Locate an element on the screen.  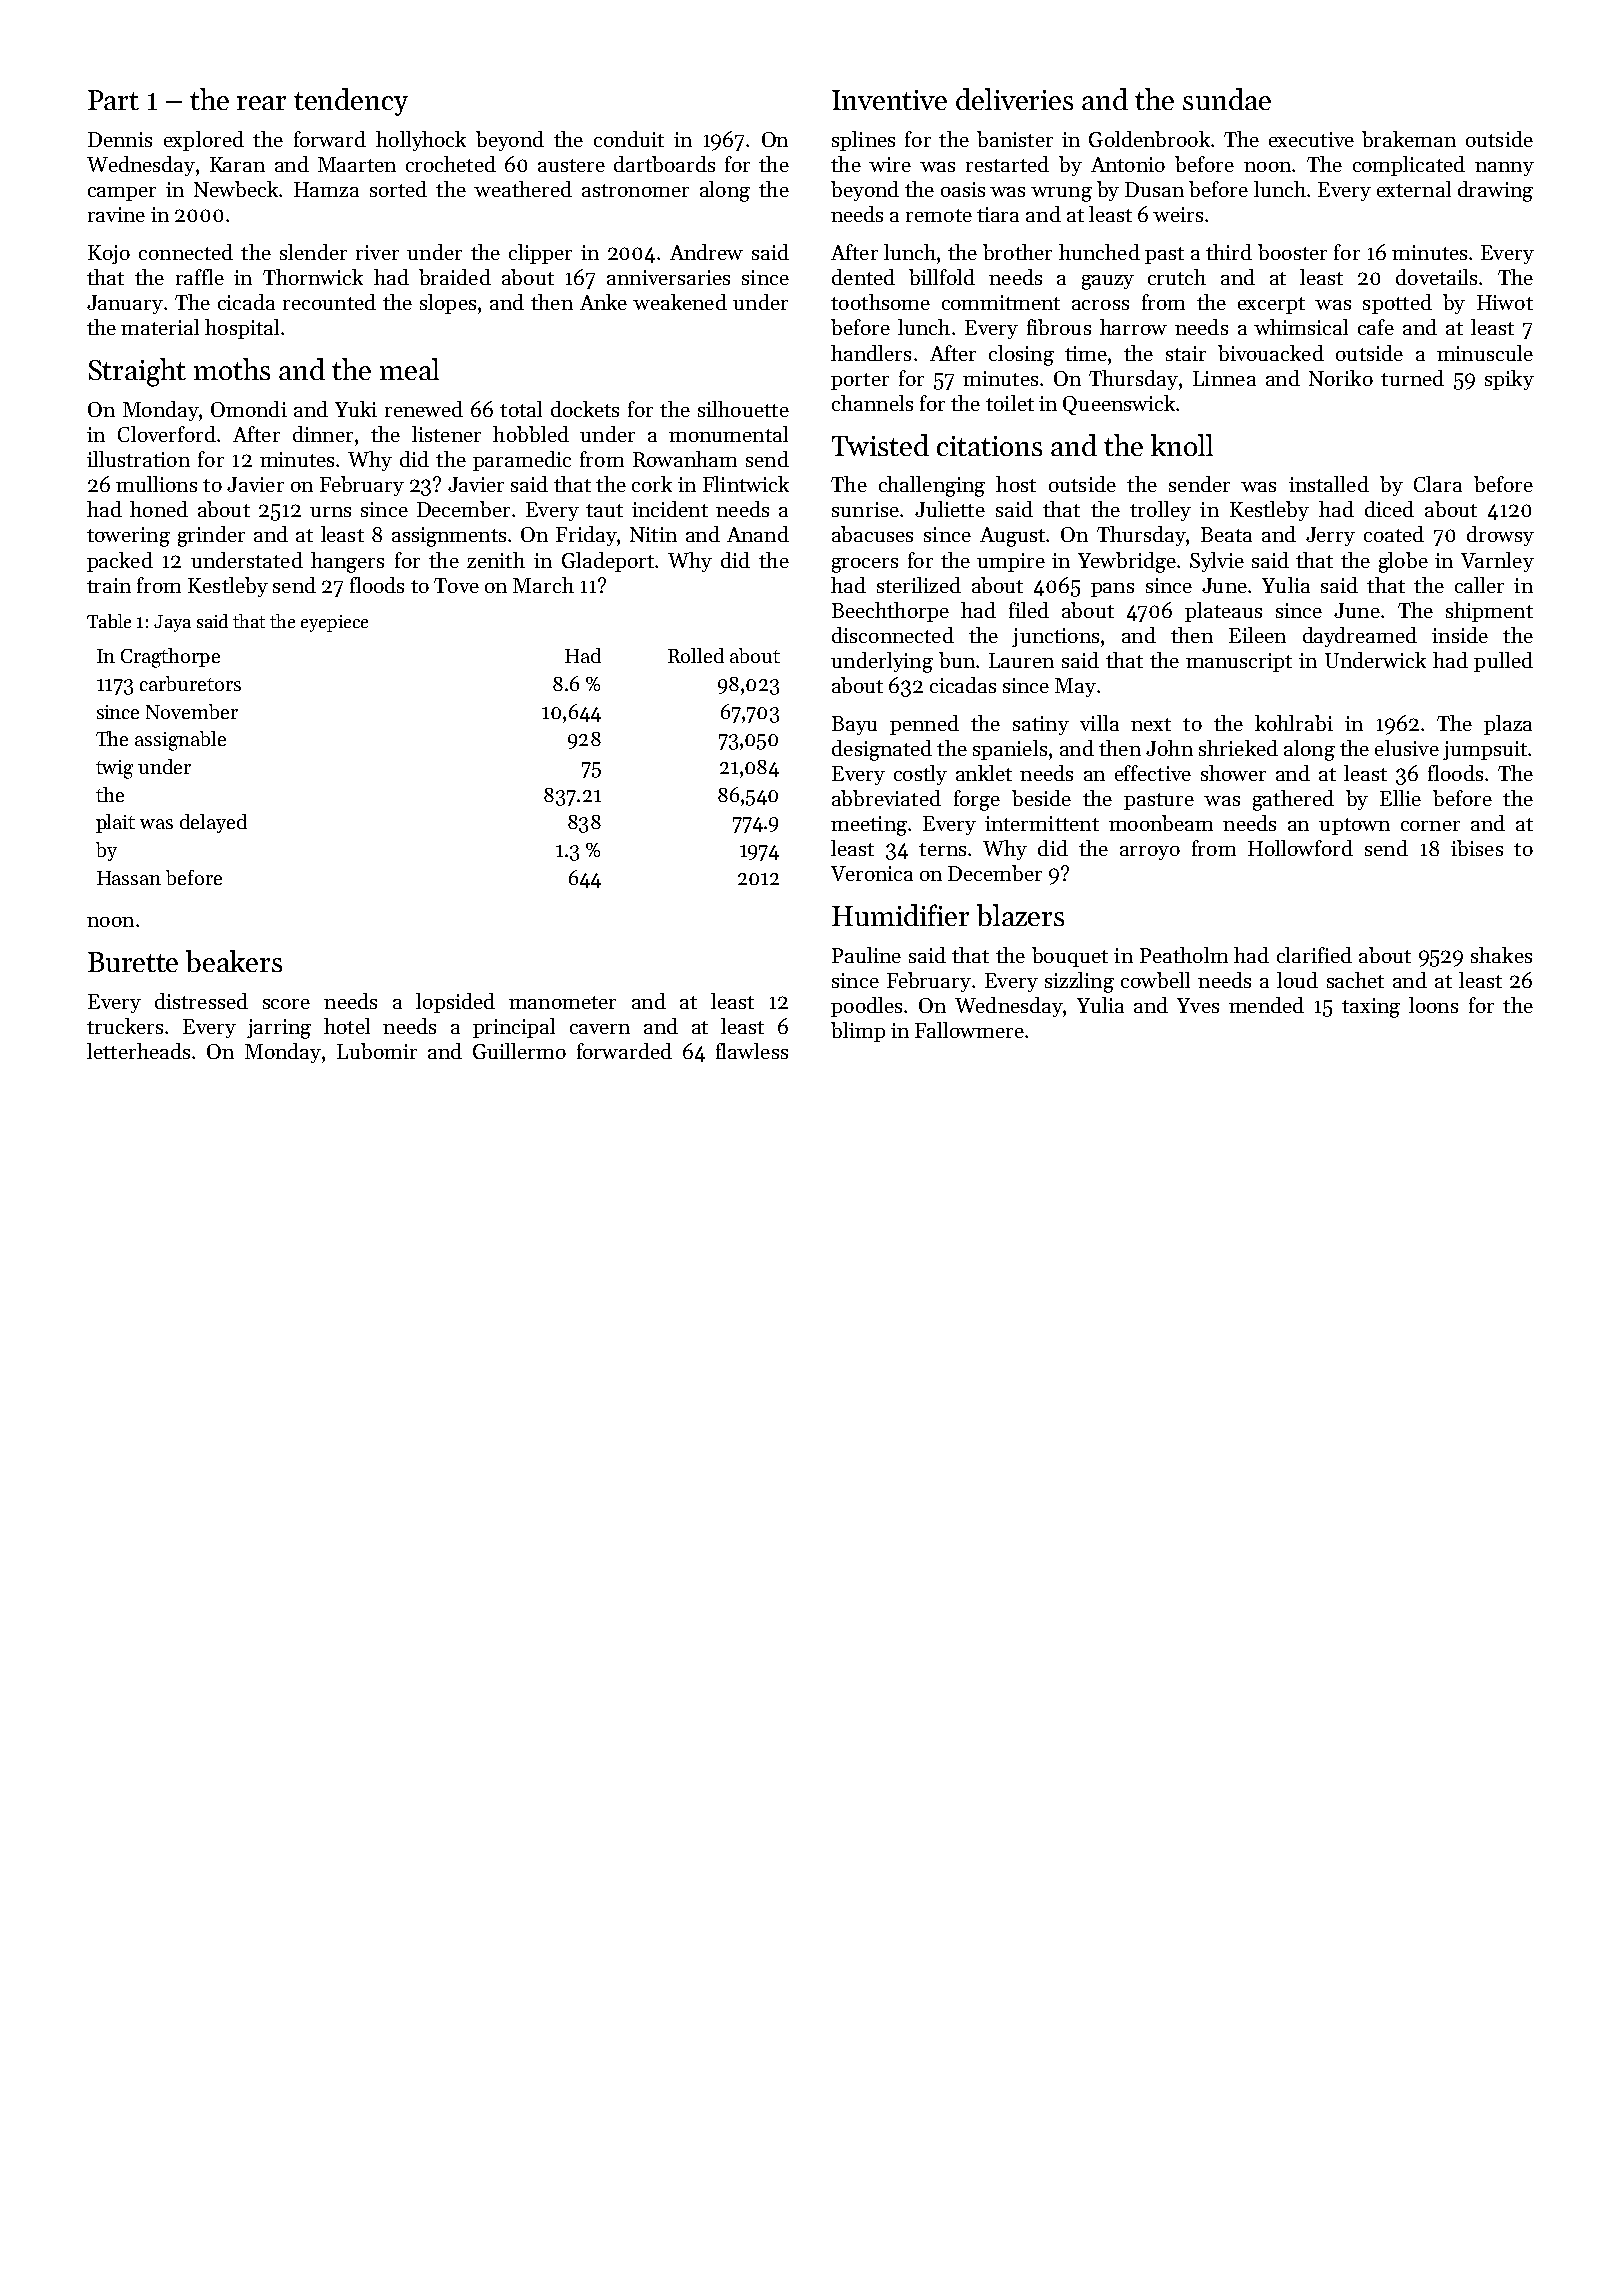
nanny is located at coordinates (1504, 169).
